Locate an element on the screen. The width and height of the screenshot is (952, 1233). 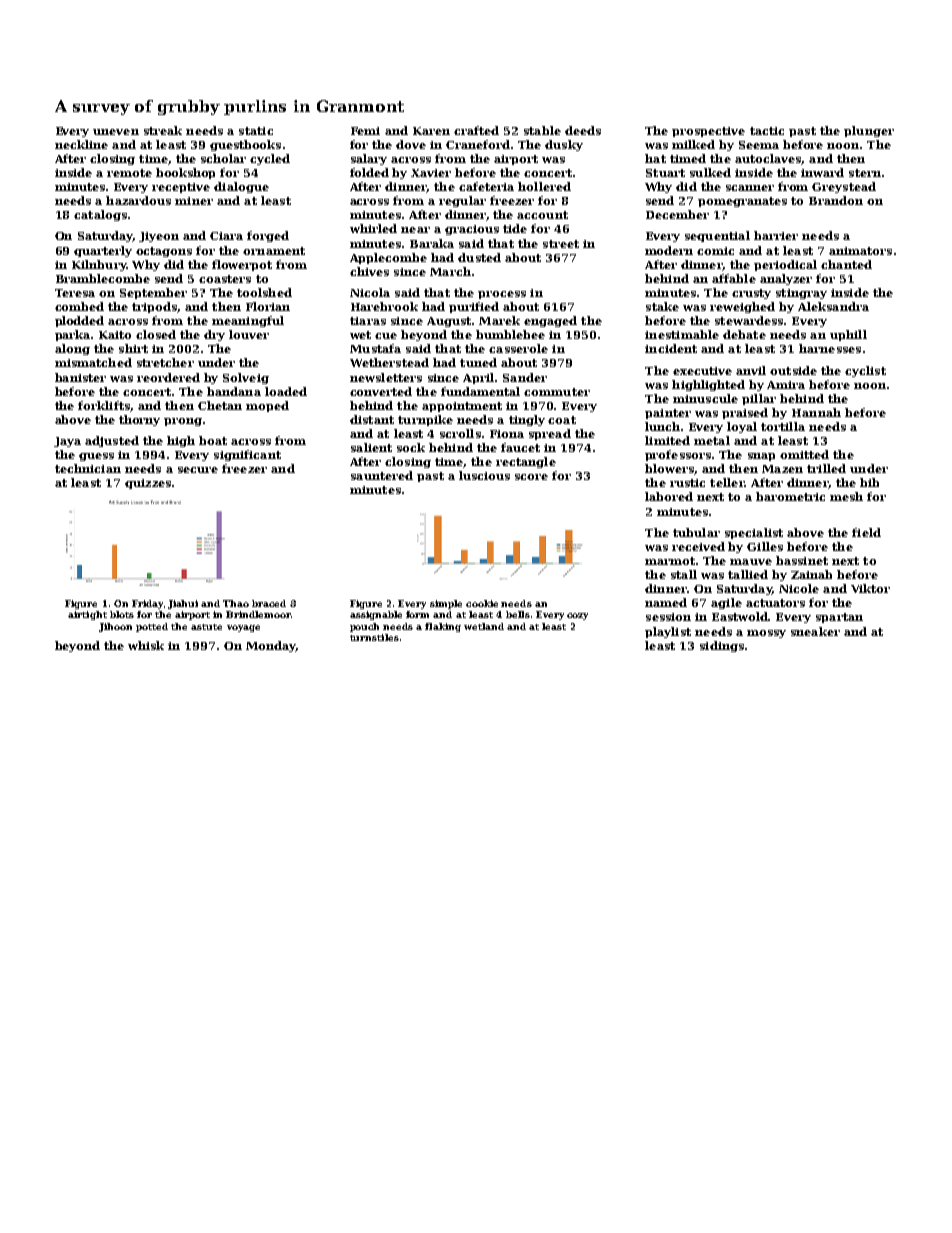
luscious is located at coordinates (484, 475).
